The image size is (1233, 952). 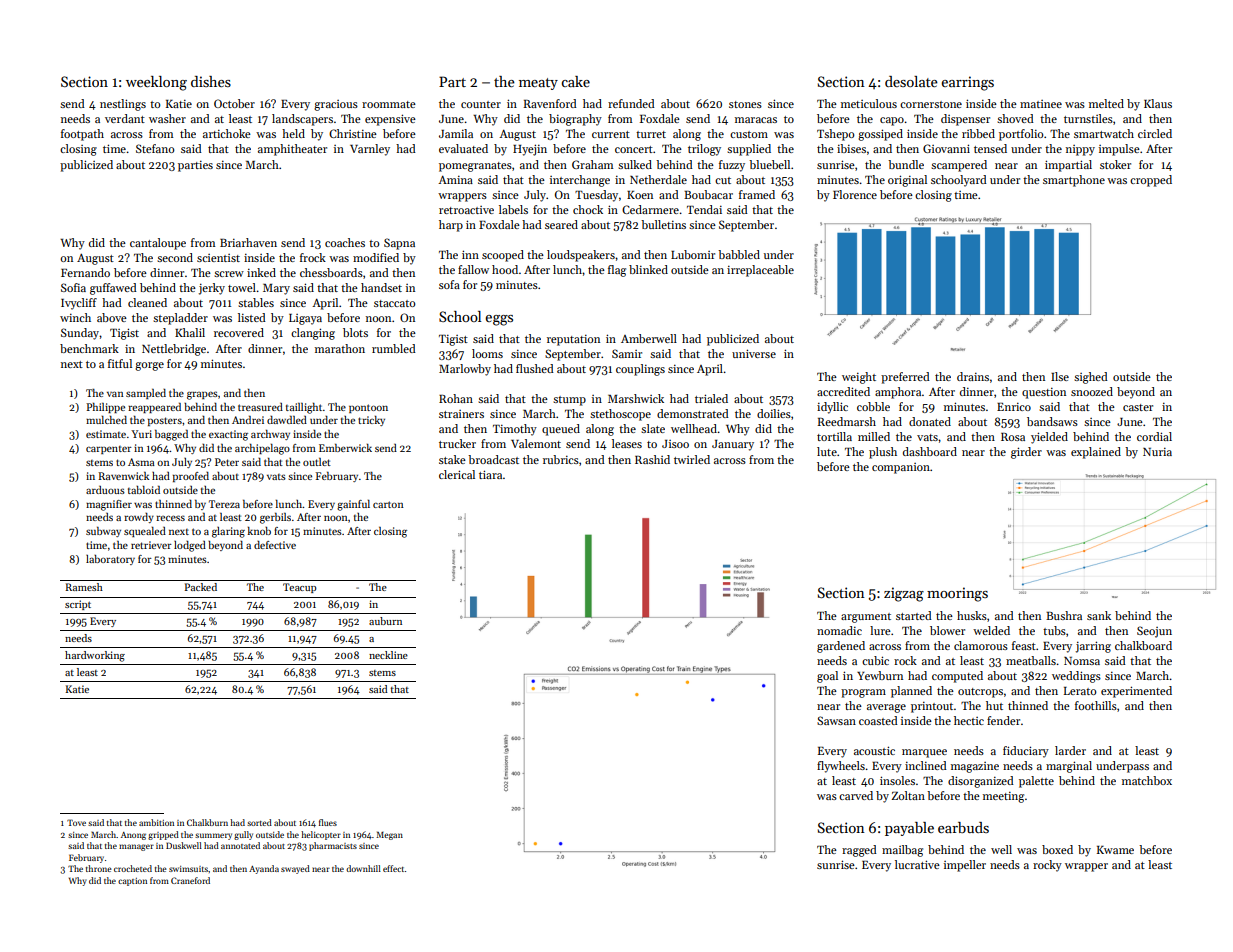 What do you see at coordinates (575, 81) in the page?
I see `cake` at bounding box center [575, 81].
